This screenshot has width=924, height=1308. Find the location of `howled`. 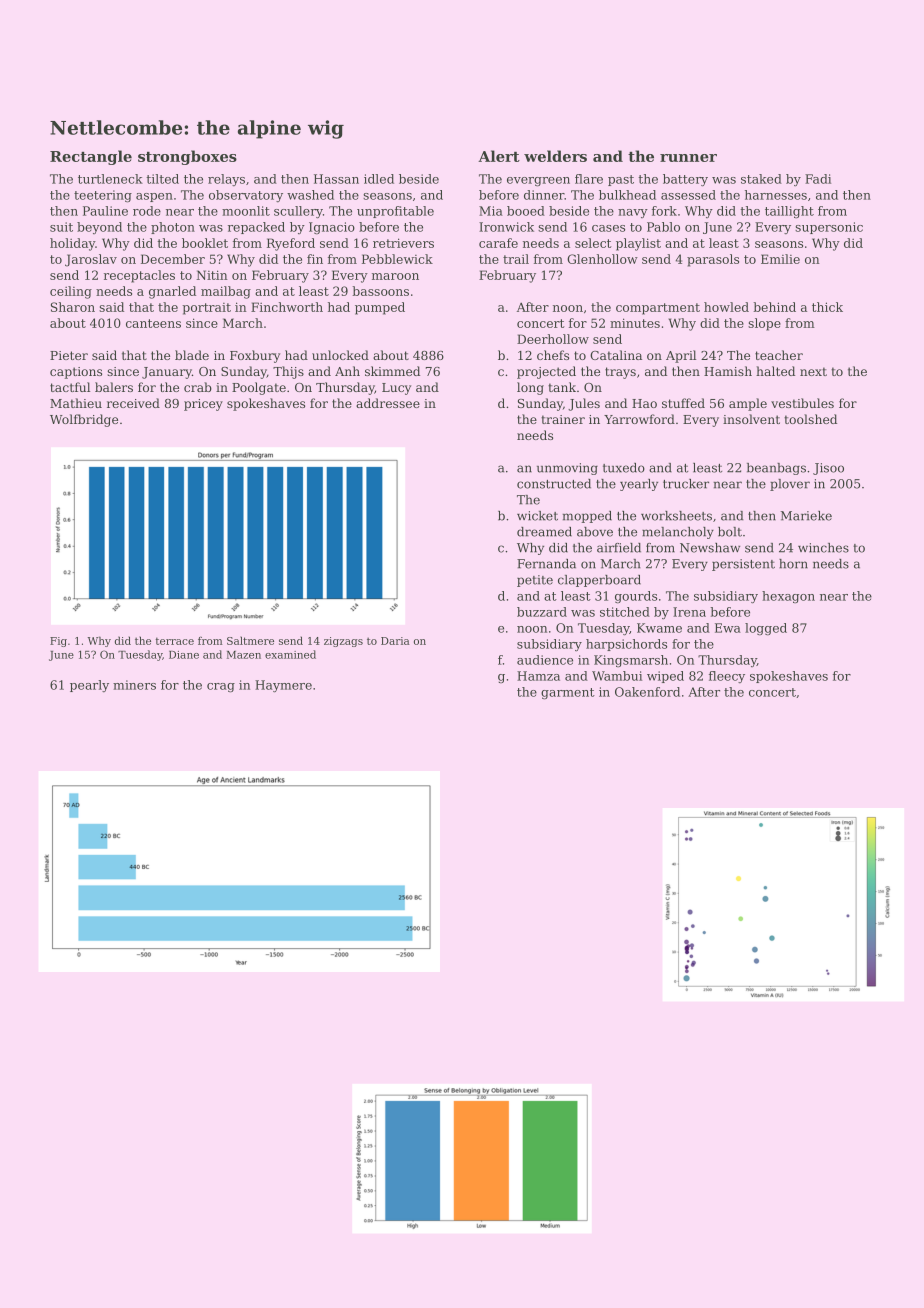

howled is located at coordinates (726, 307).
